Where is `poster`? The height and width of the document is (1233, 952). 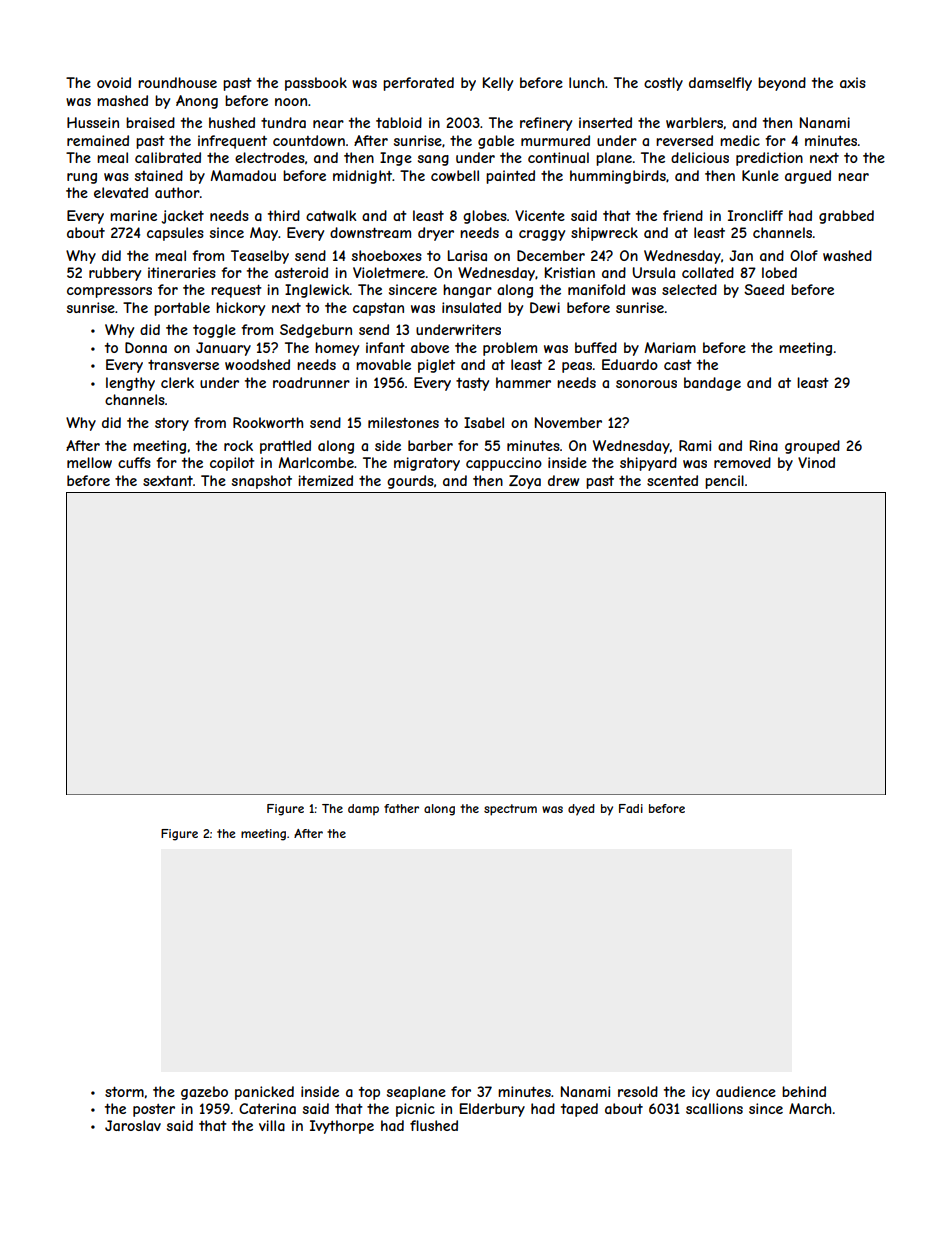
poster is located at coordinates (154, 1110).
